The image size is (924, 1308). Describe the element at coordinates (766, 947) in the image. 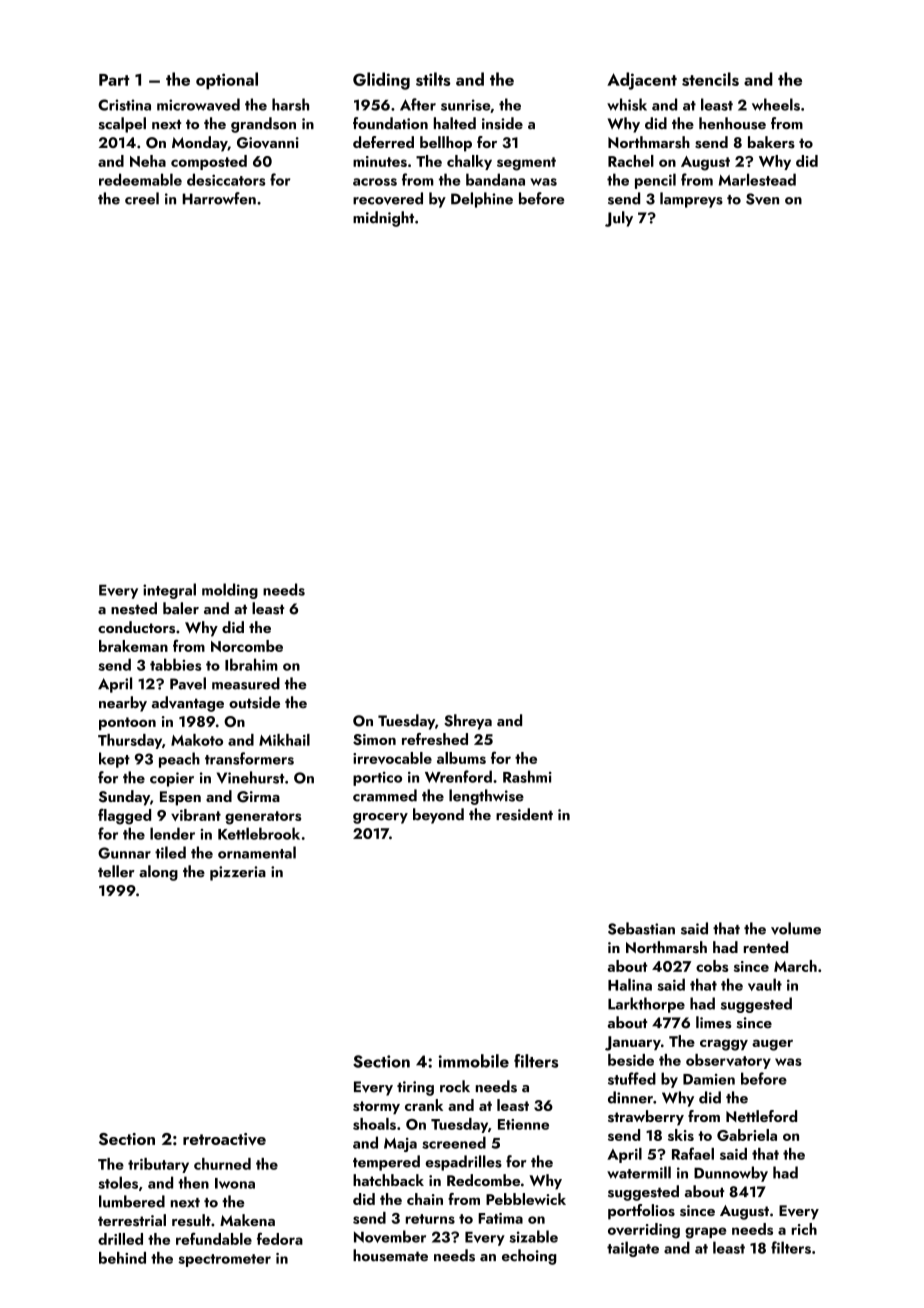

I see `rented` at that location.
